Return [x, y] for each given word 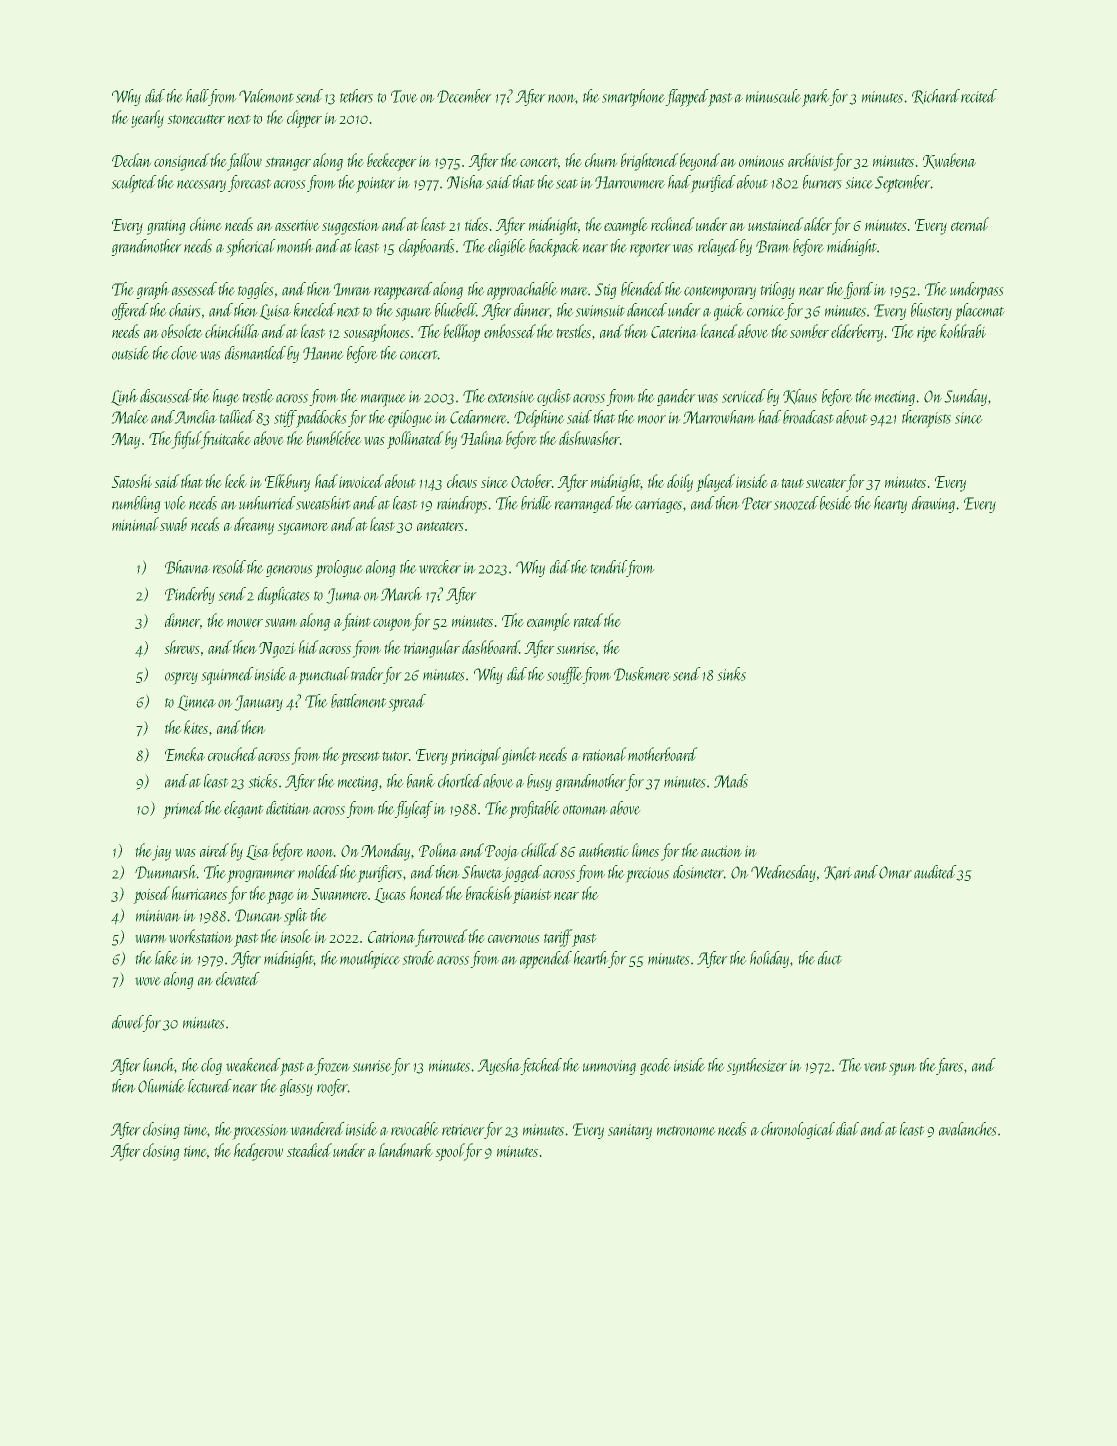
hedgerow [258, 1152]
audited [935, 872]
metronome [686, 1131]
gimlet [519, 756]
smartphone [633, 98]
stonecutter [196, 119]
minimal [135, 524]
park [816, 98]
